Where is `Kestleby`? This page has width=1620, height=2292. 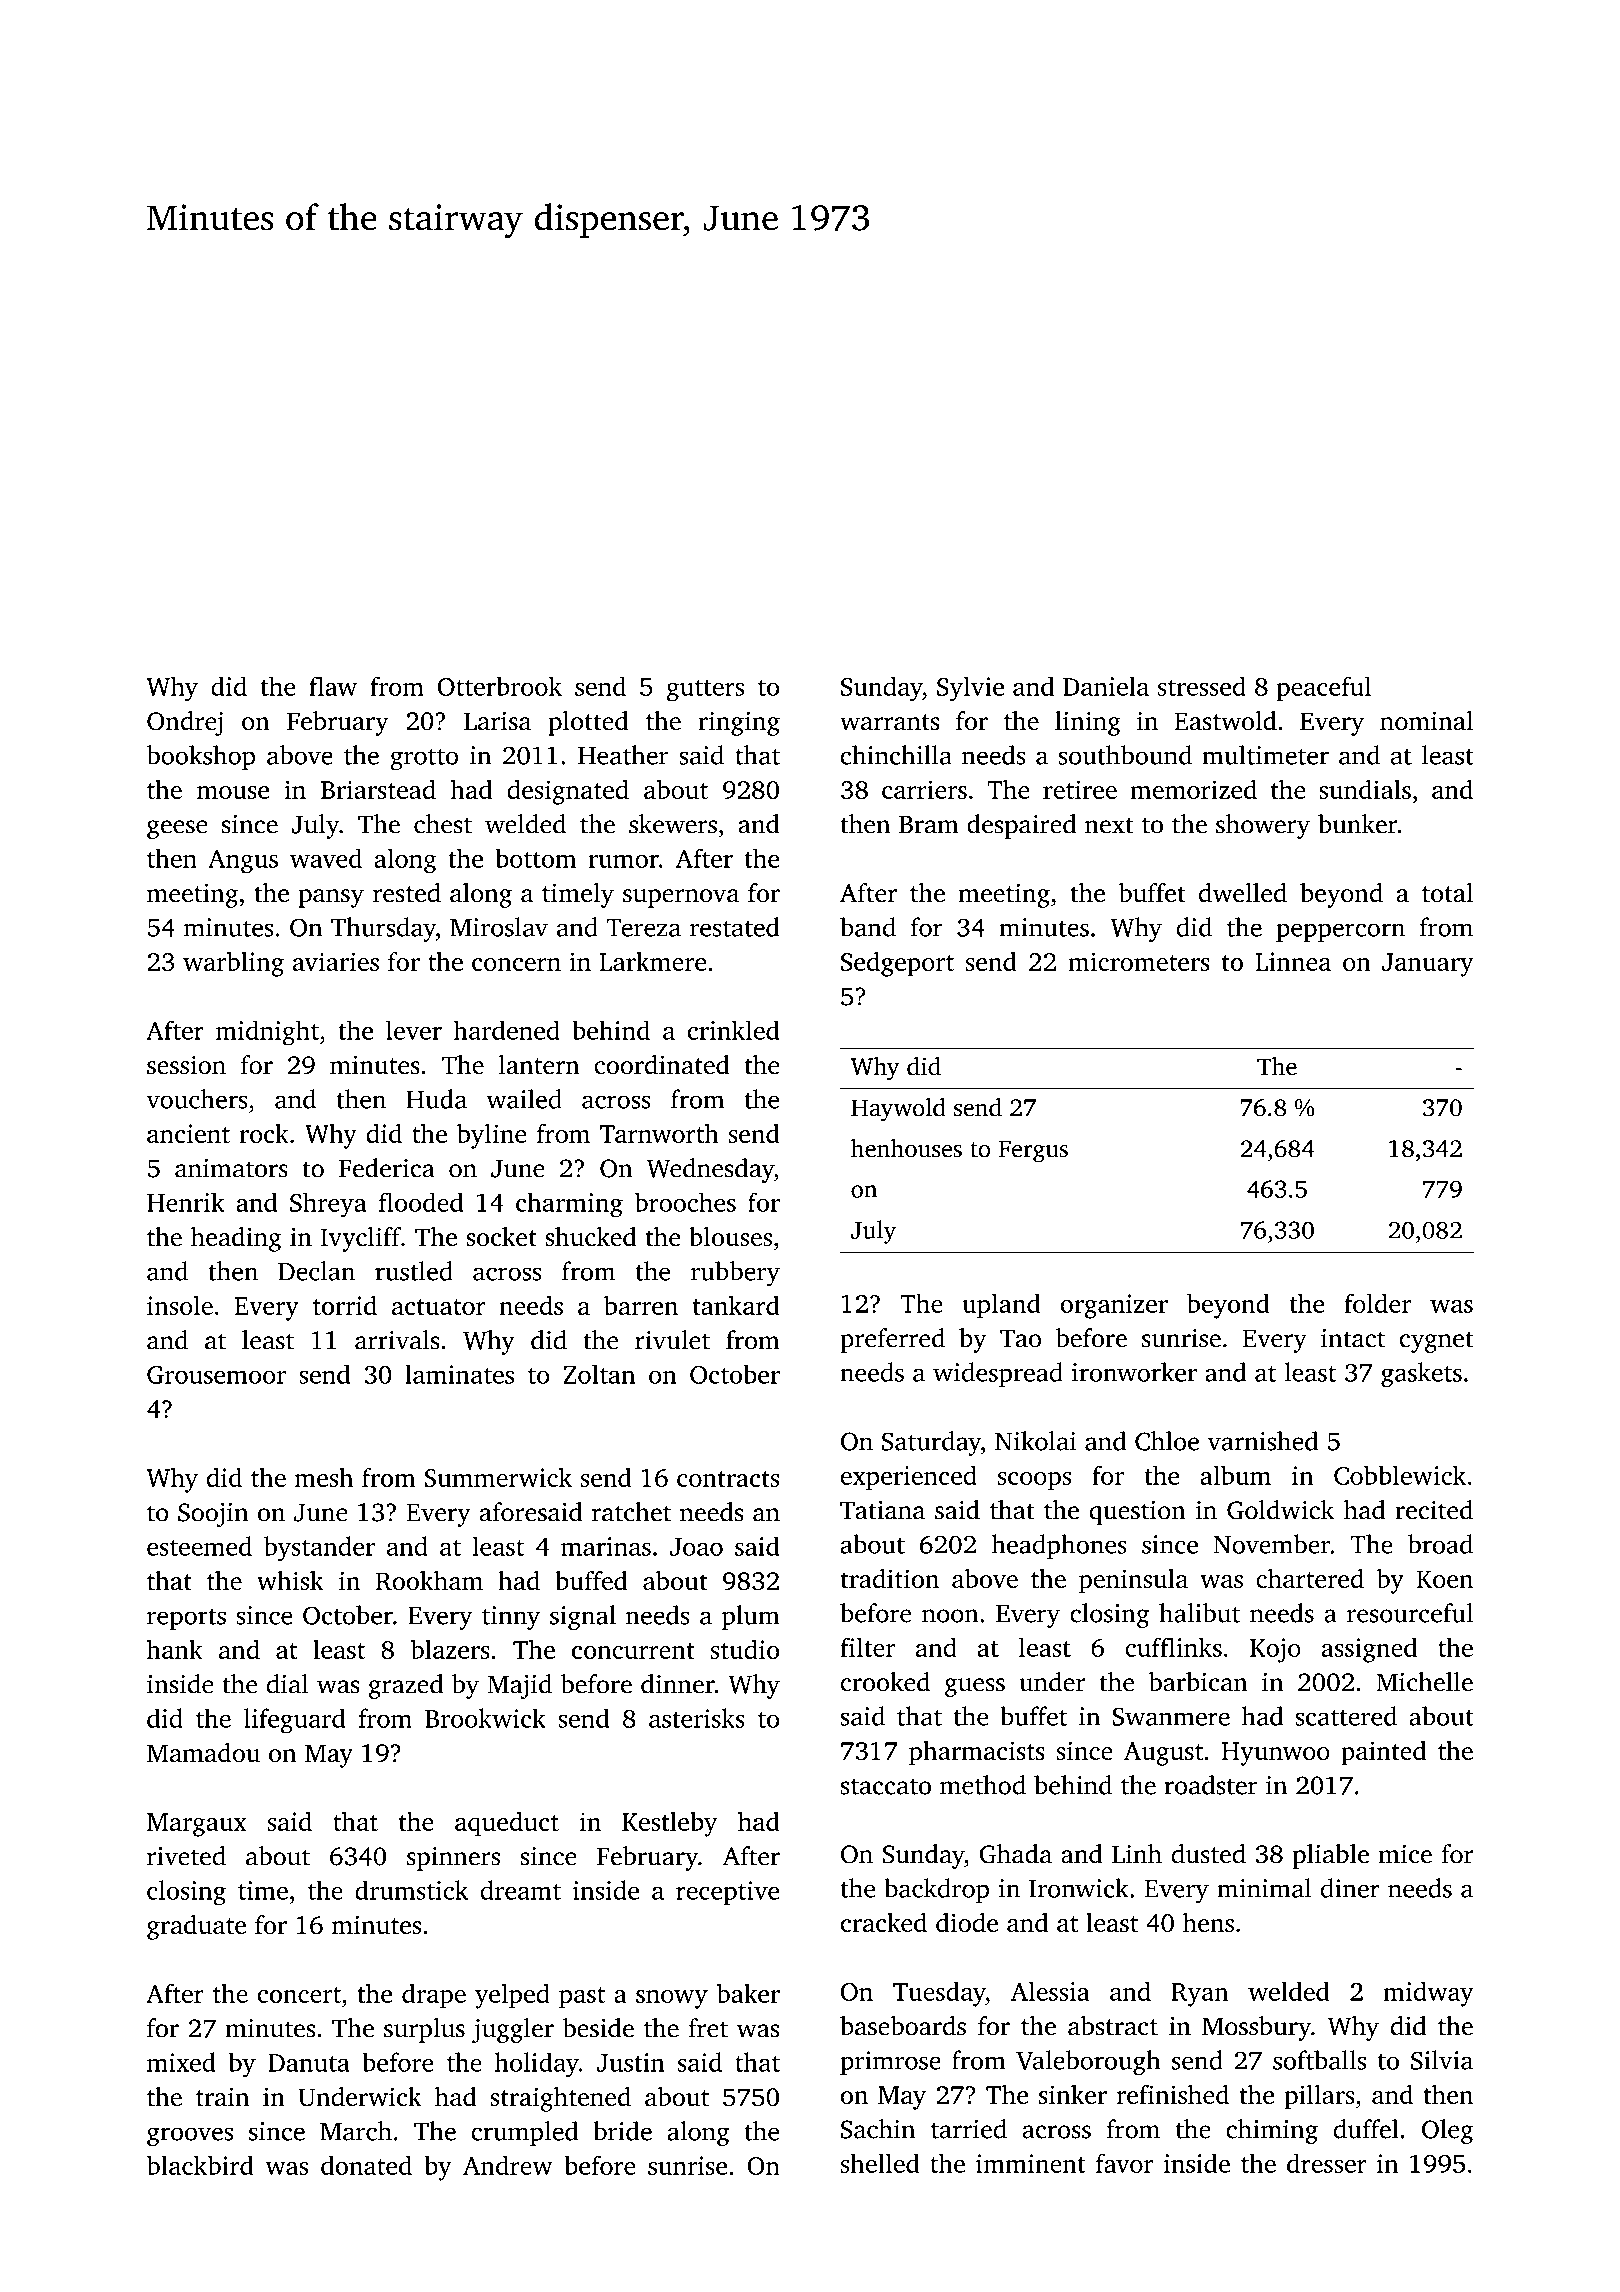
Kestleby is located at coordinates (669, 1824).
